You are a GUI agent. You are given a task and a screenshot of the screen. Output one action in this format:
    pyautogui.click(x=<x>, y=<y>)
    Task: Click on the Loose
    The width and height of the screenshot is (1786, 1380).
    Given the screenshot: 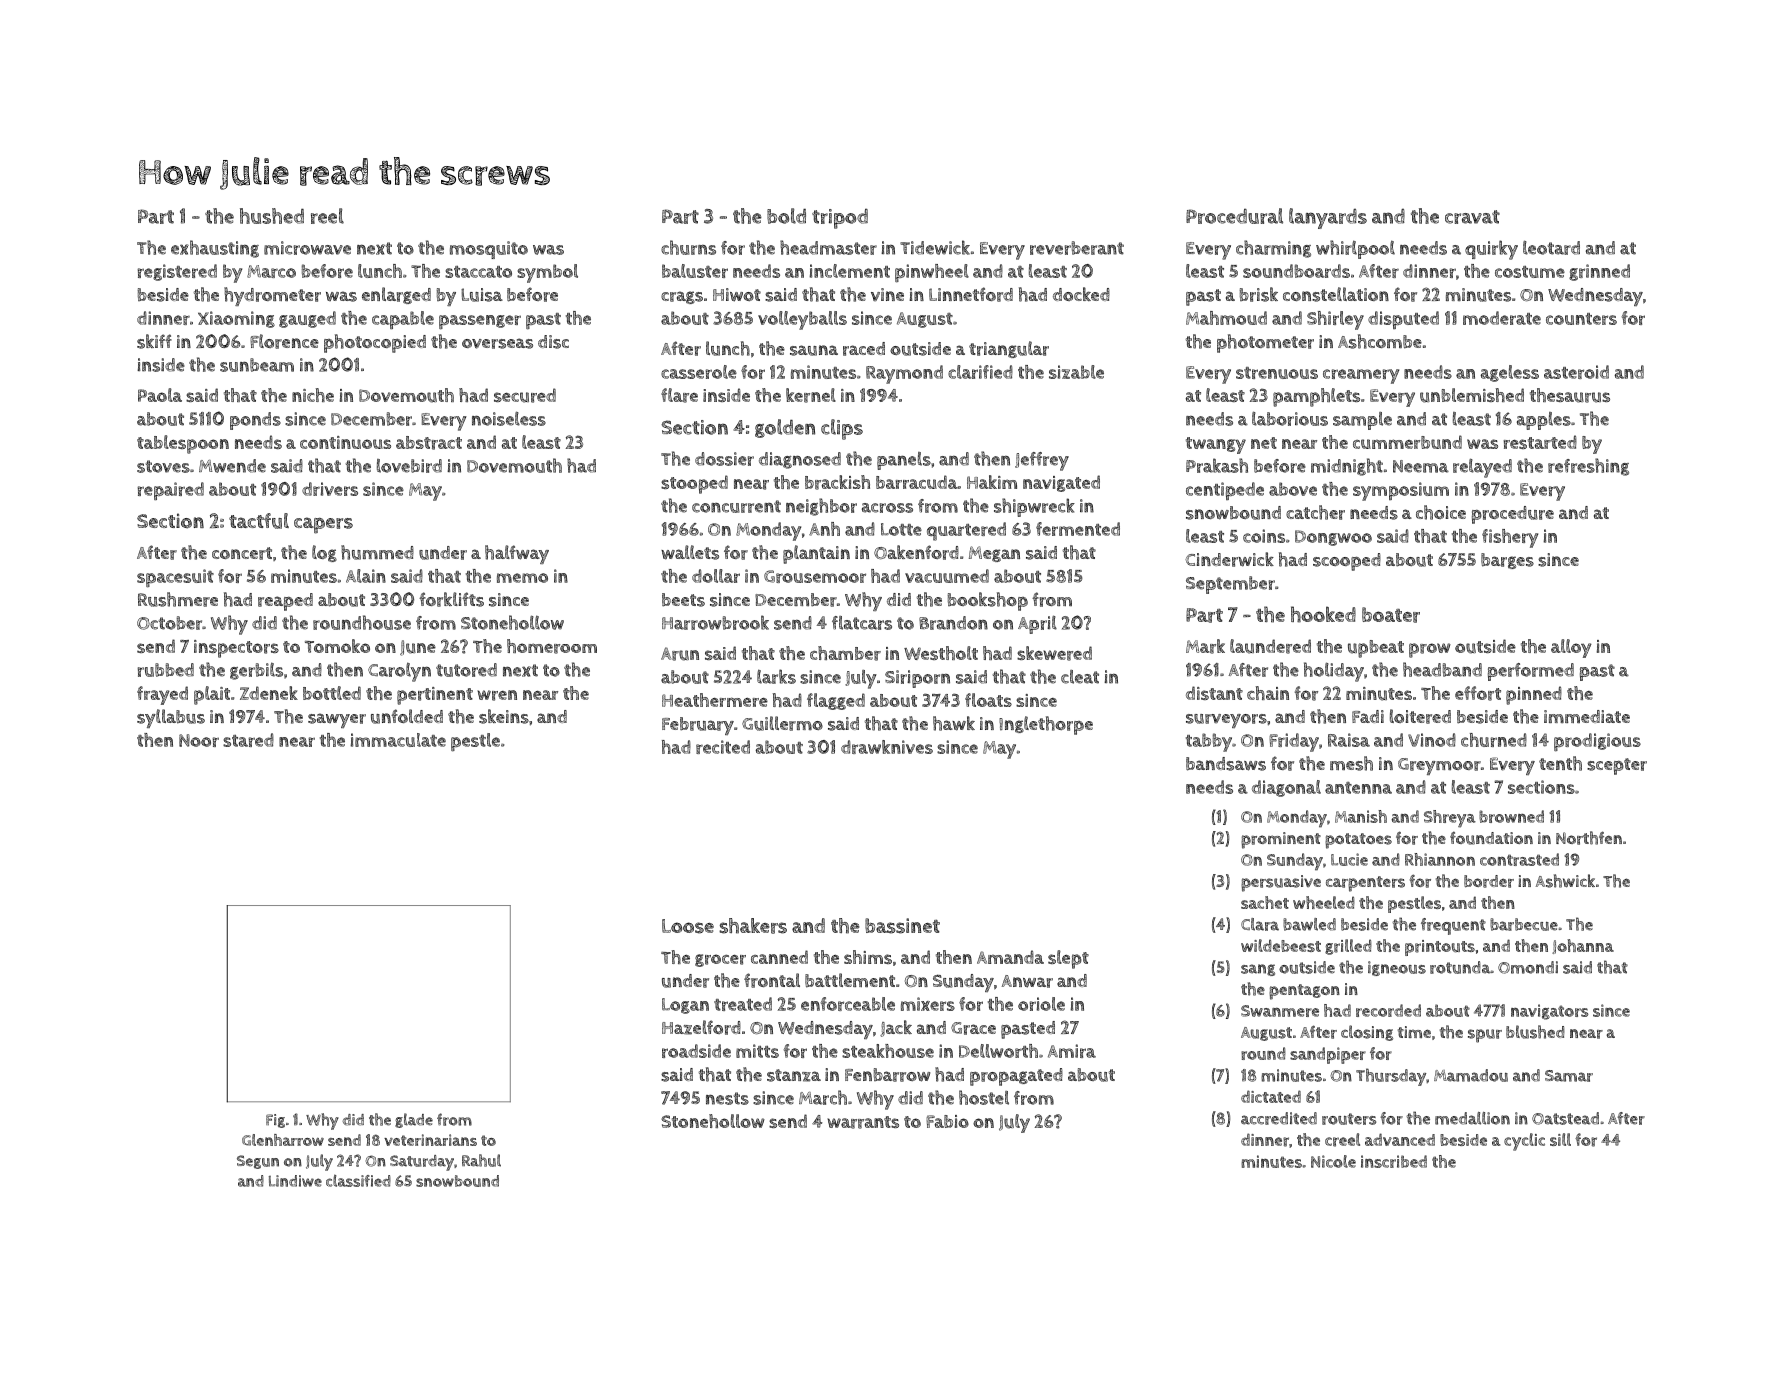 What is the action you would take?
    pyautogui.click(x=688, y=926)
